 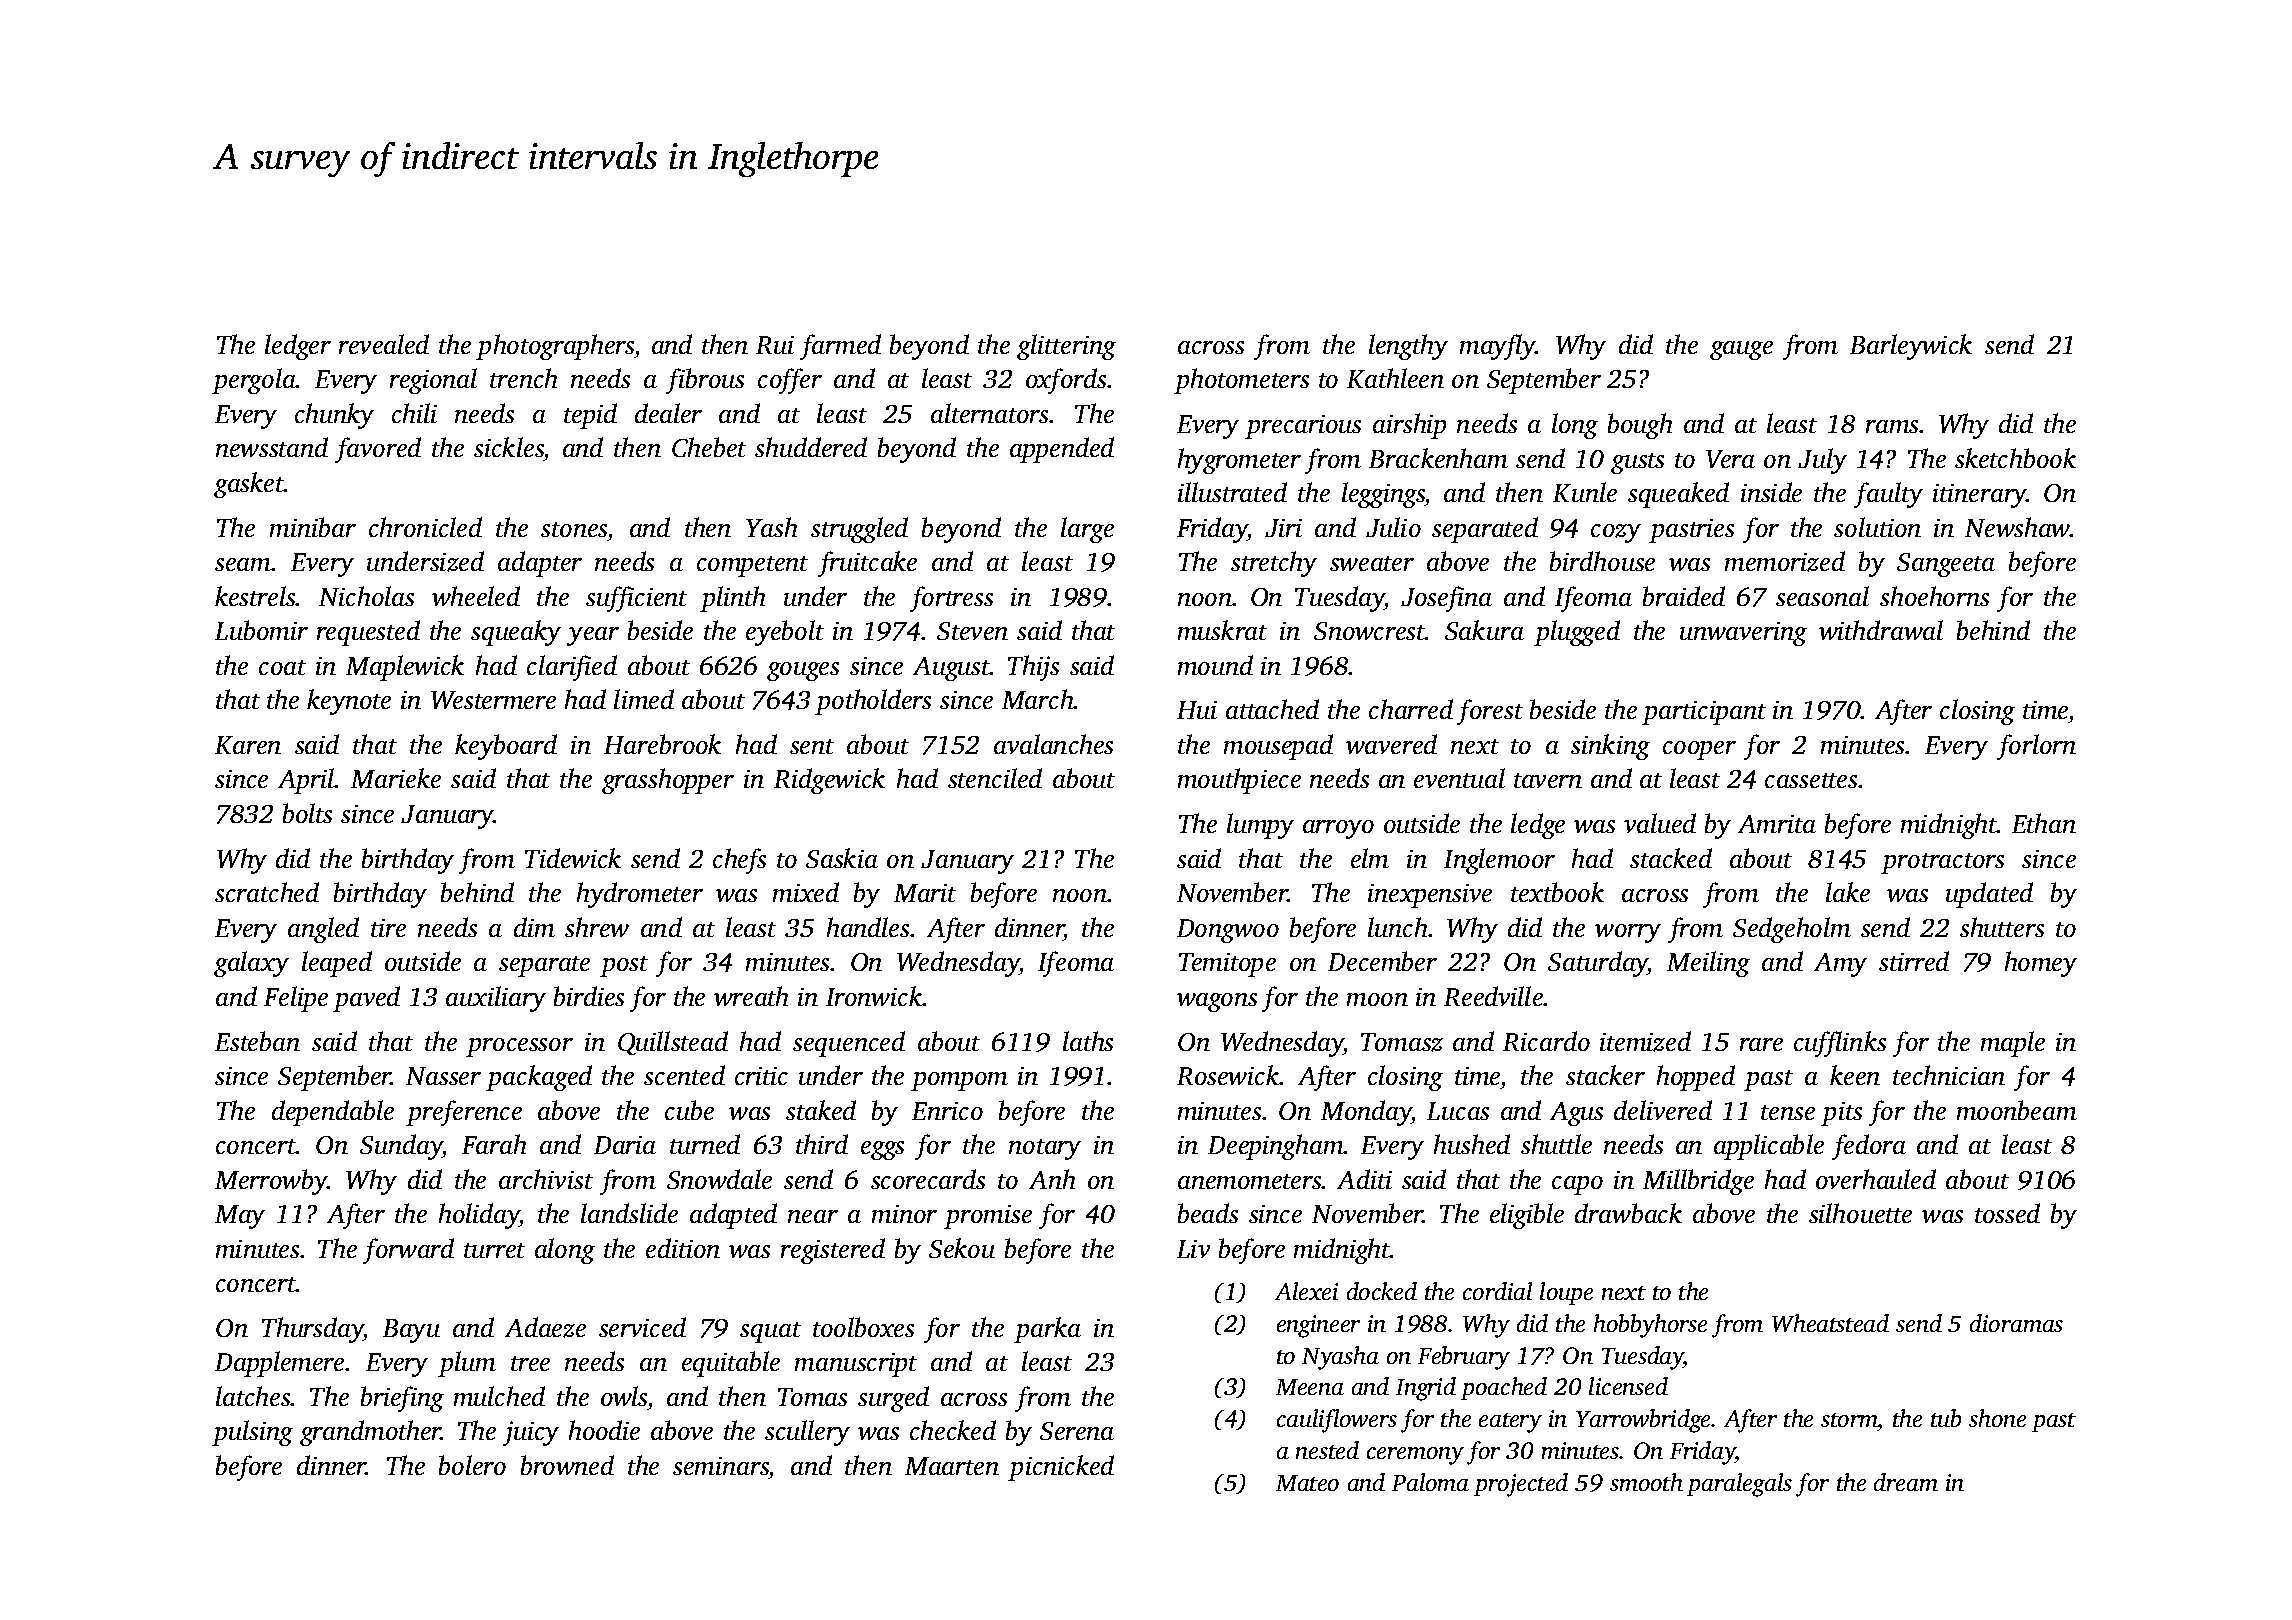 What do you see at coordinates (1840, 1044) in the screenshot?
I see `cufflinks` at bounding box center [1840, 1044].
